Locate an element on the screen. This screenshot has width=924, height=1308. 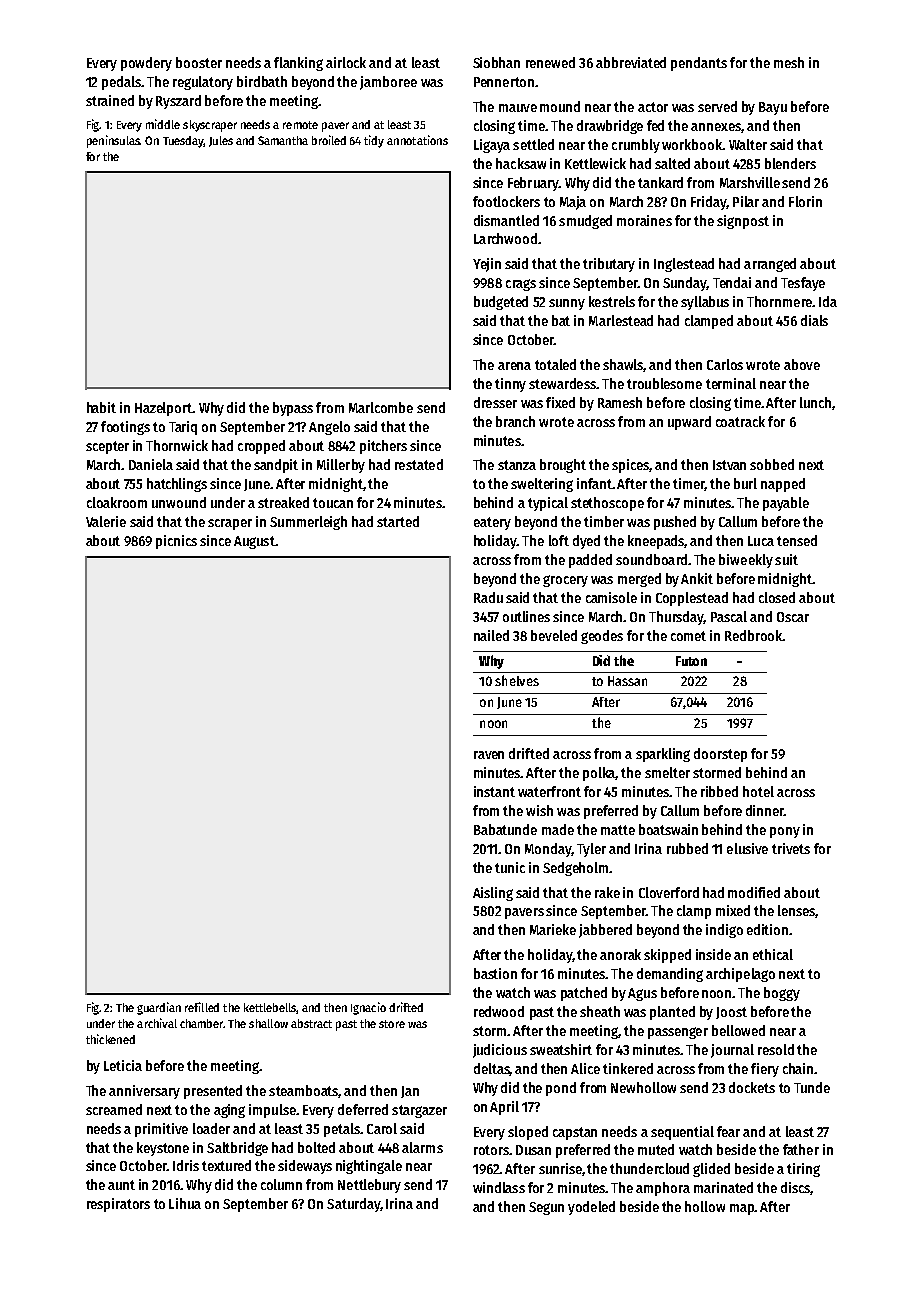
fixed is located at coordinates (560, 402).
